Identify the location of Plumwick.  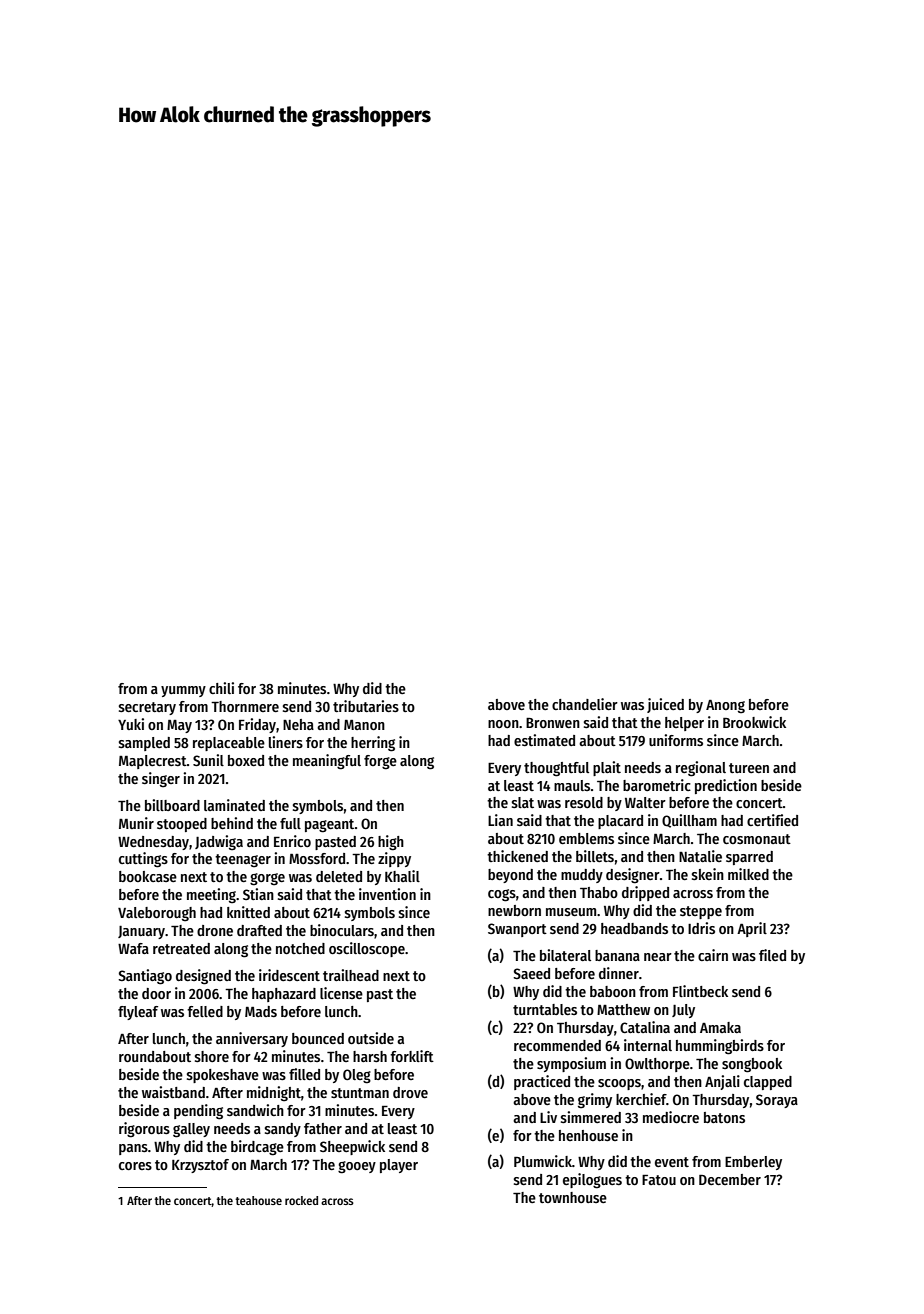
(543, 1161).
